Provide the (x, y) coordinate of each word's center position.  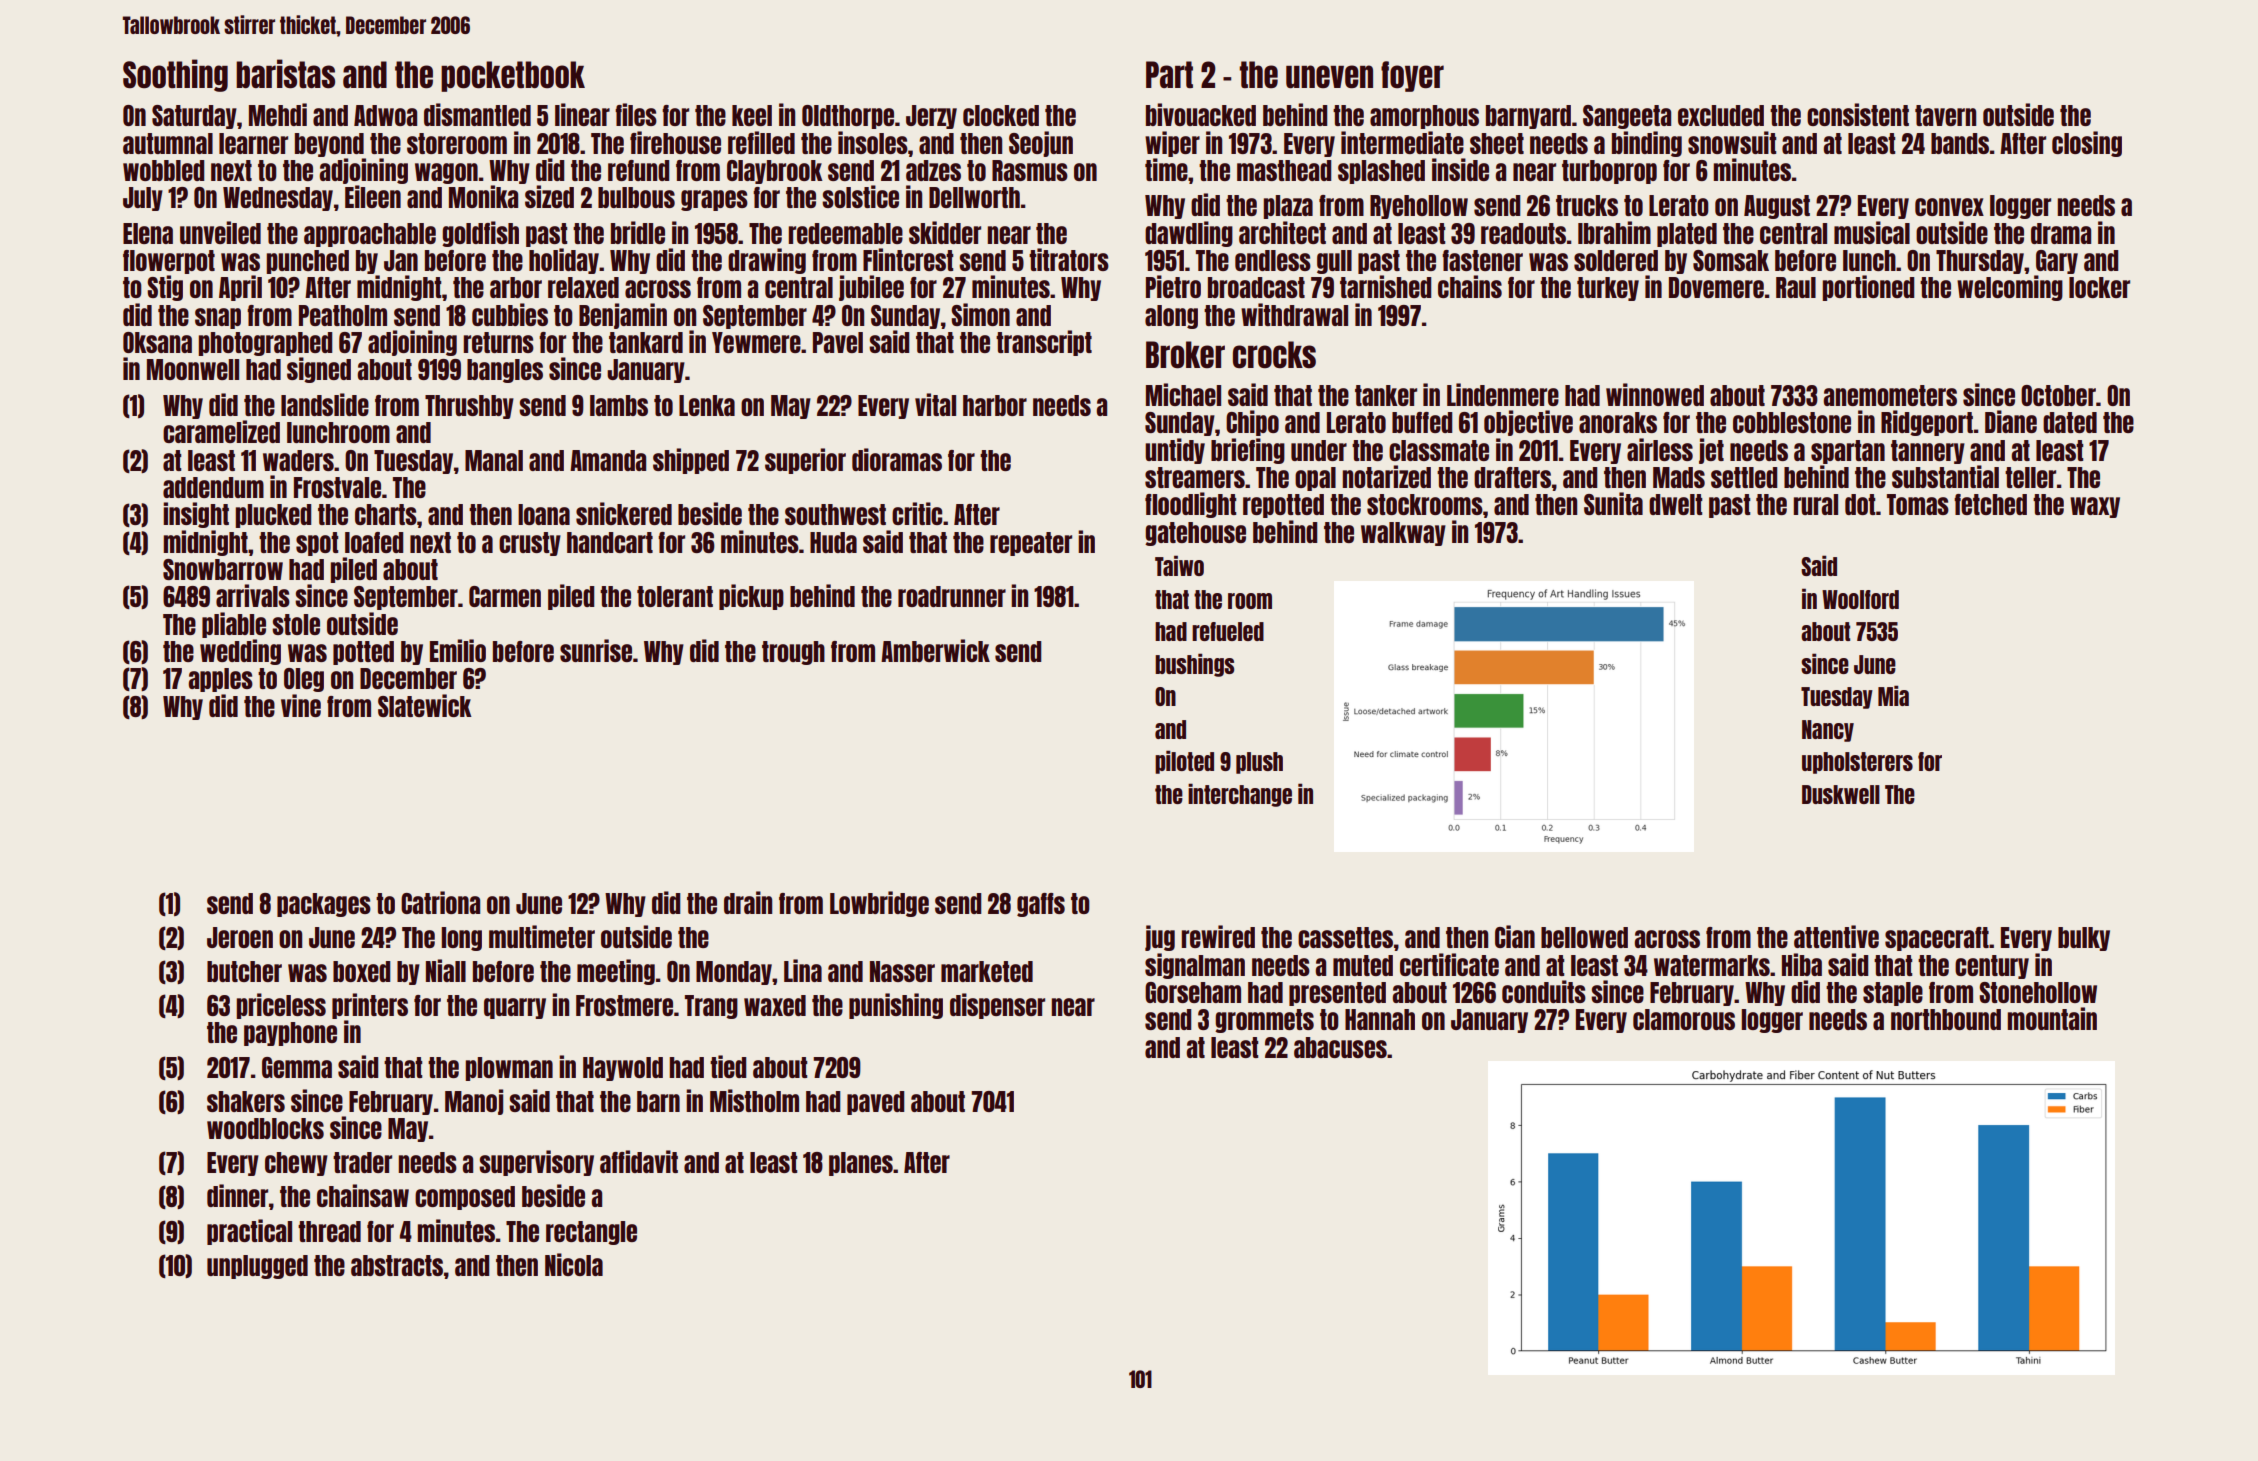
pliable (234, 625)
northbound (1946, 1019)
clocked (1001, 115)
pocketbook (513, 76)
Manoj (474, 1102)
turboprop (1609, 172)
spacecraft (1937, 939)
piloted (1184, 762)
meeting (616, 972)
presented (1337, 994)
